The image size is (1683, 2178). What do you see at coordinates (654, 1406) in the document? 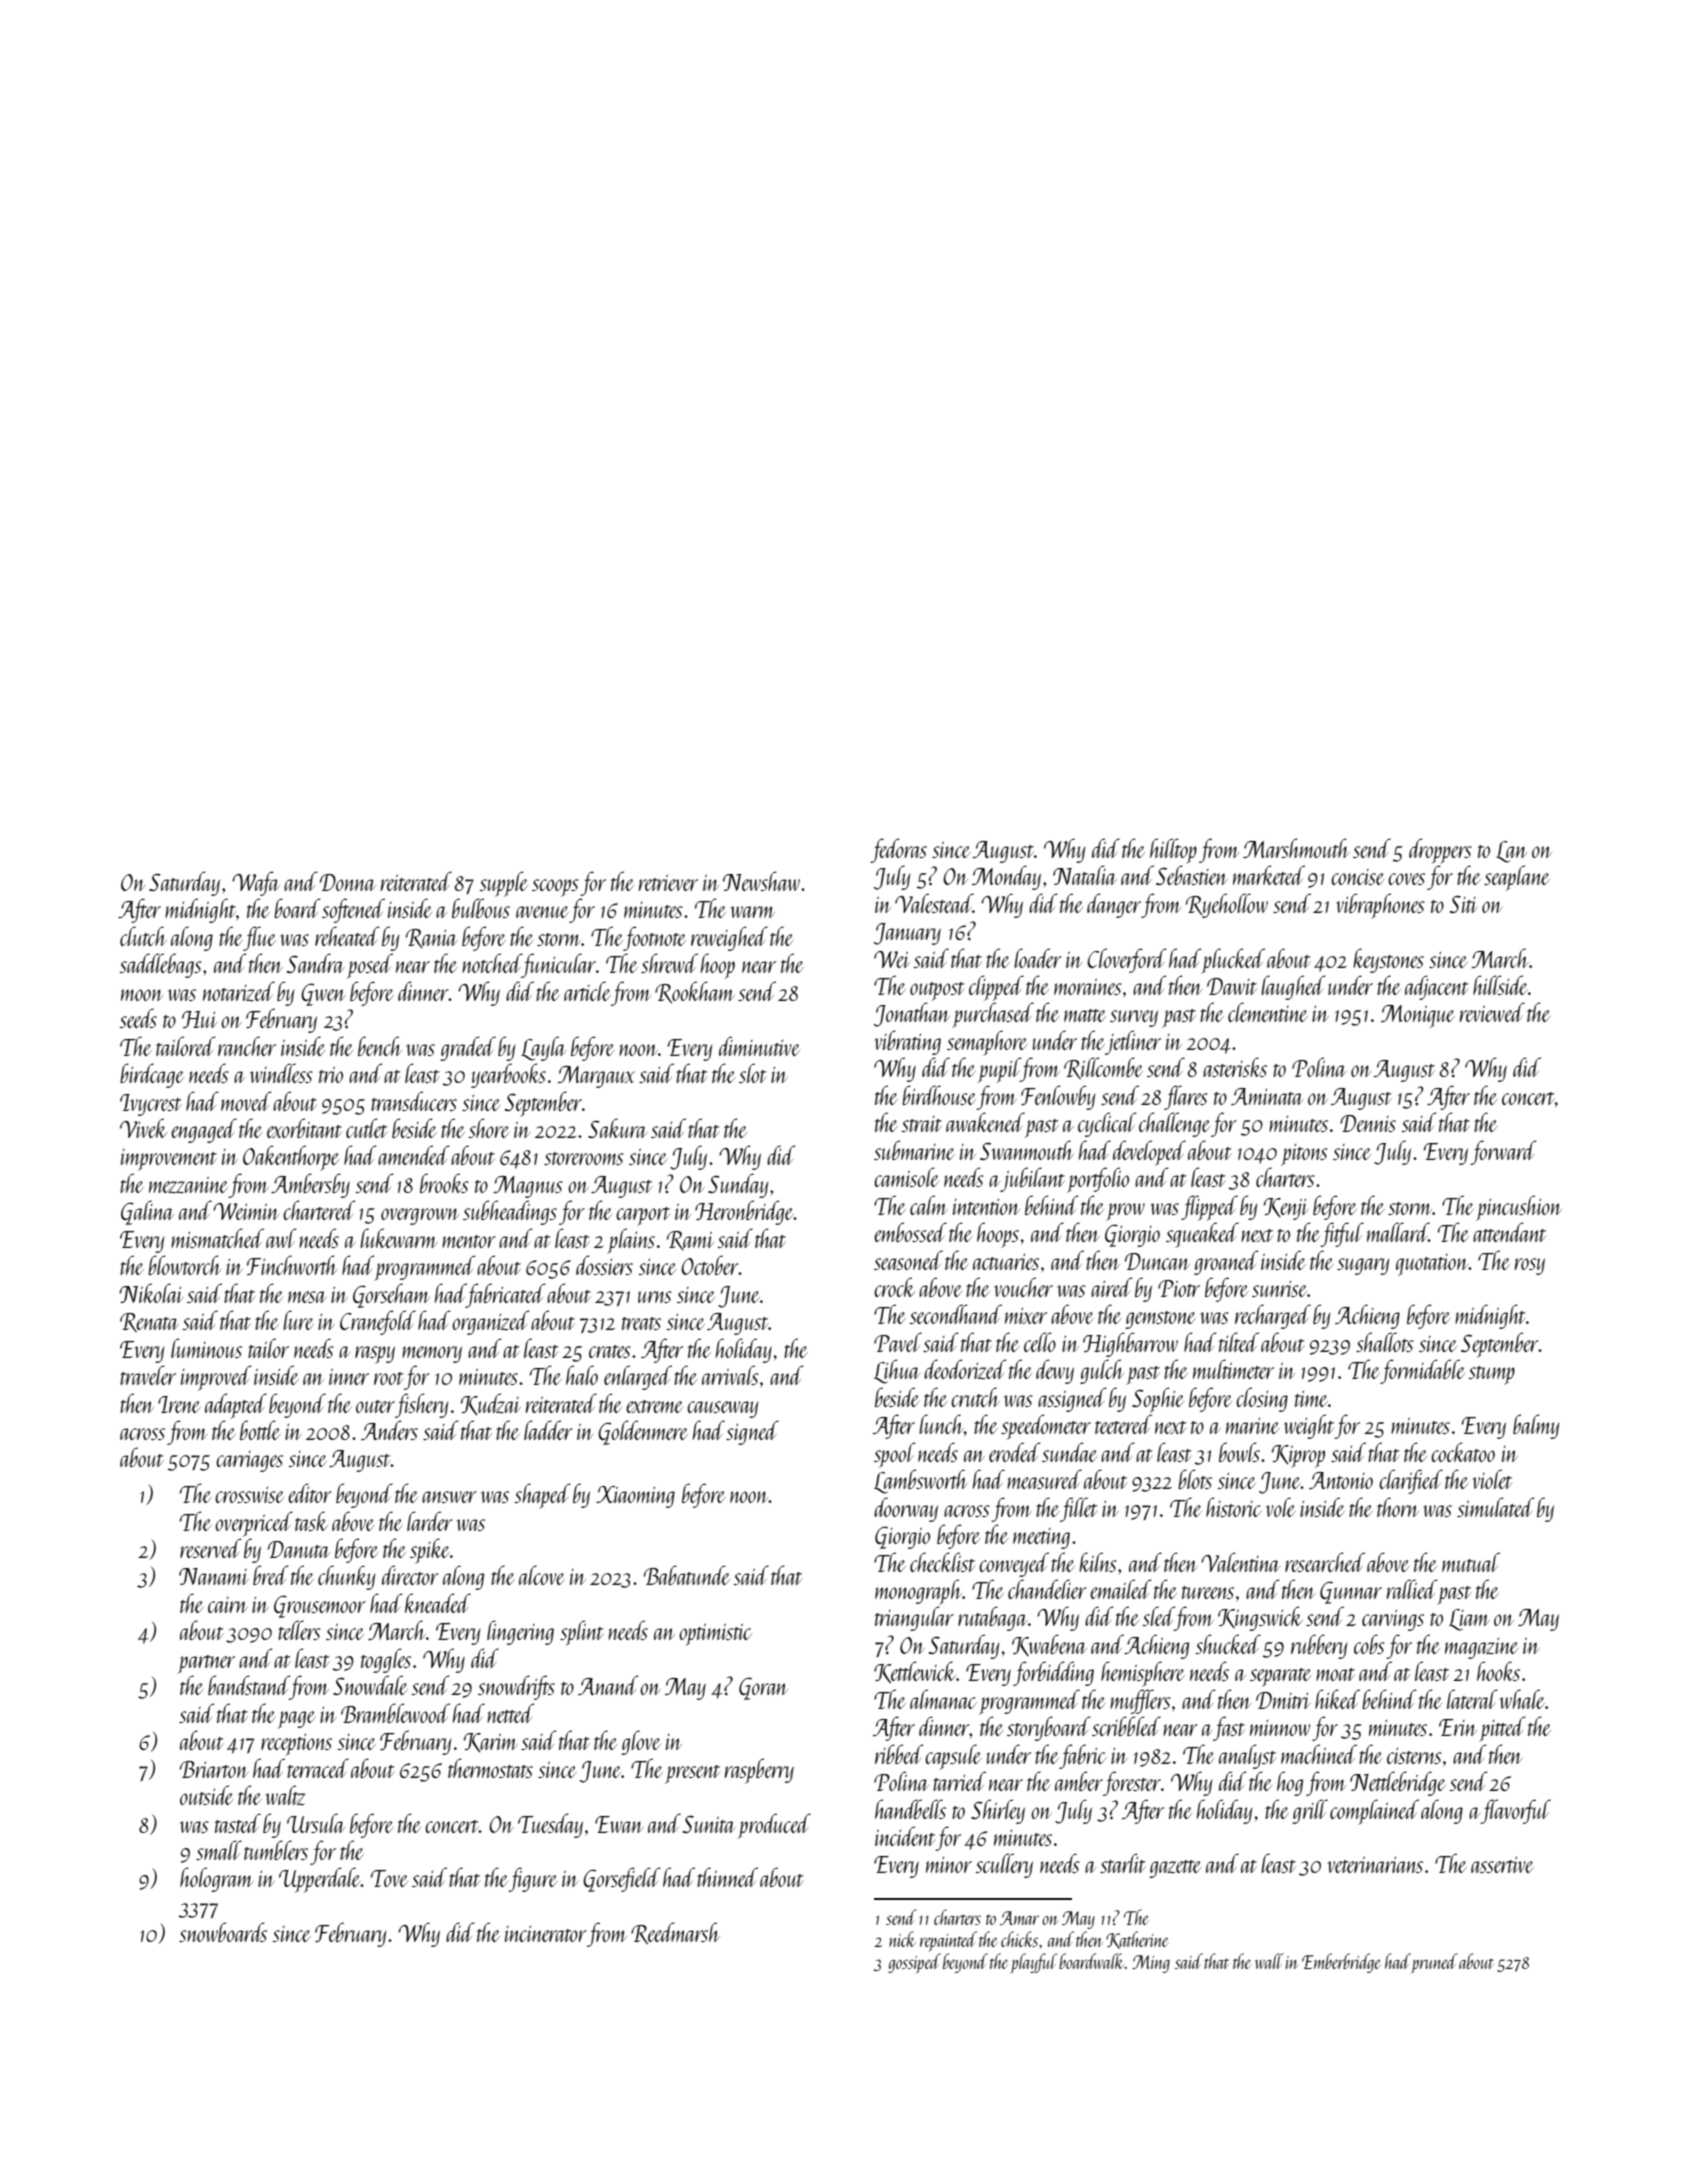
I see `extreme` at bounding box center [654, 1406].
